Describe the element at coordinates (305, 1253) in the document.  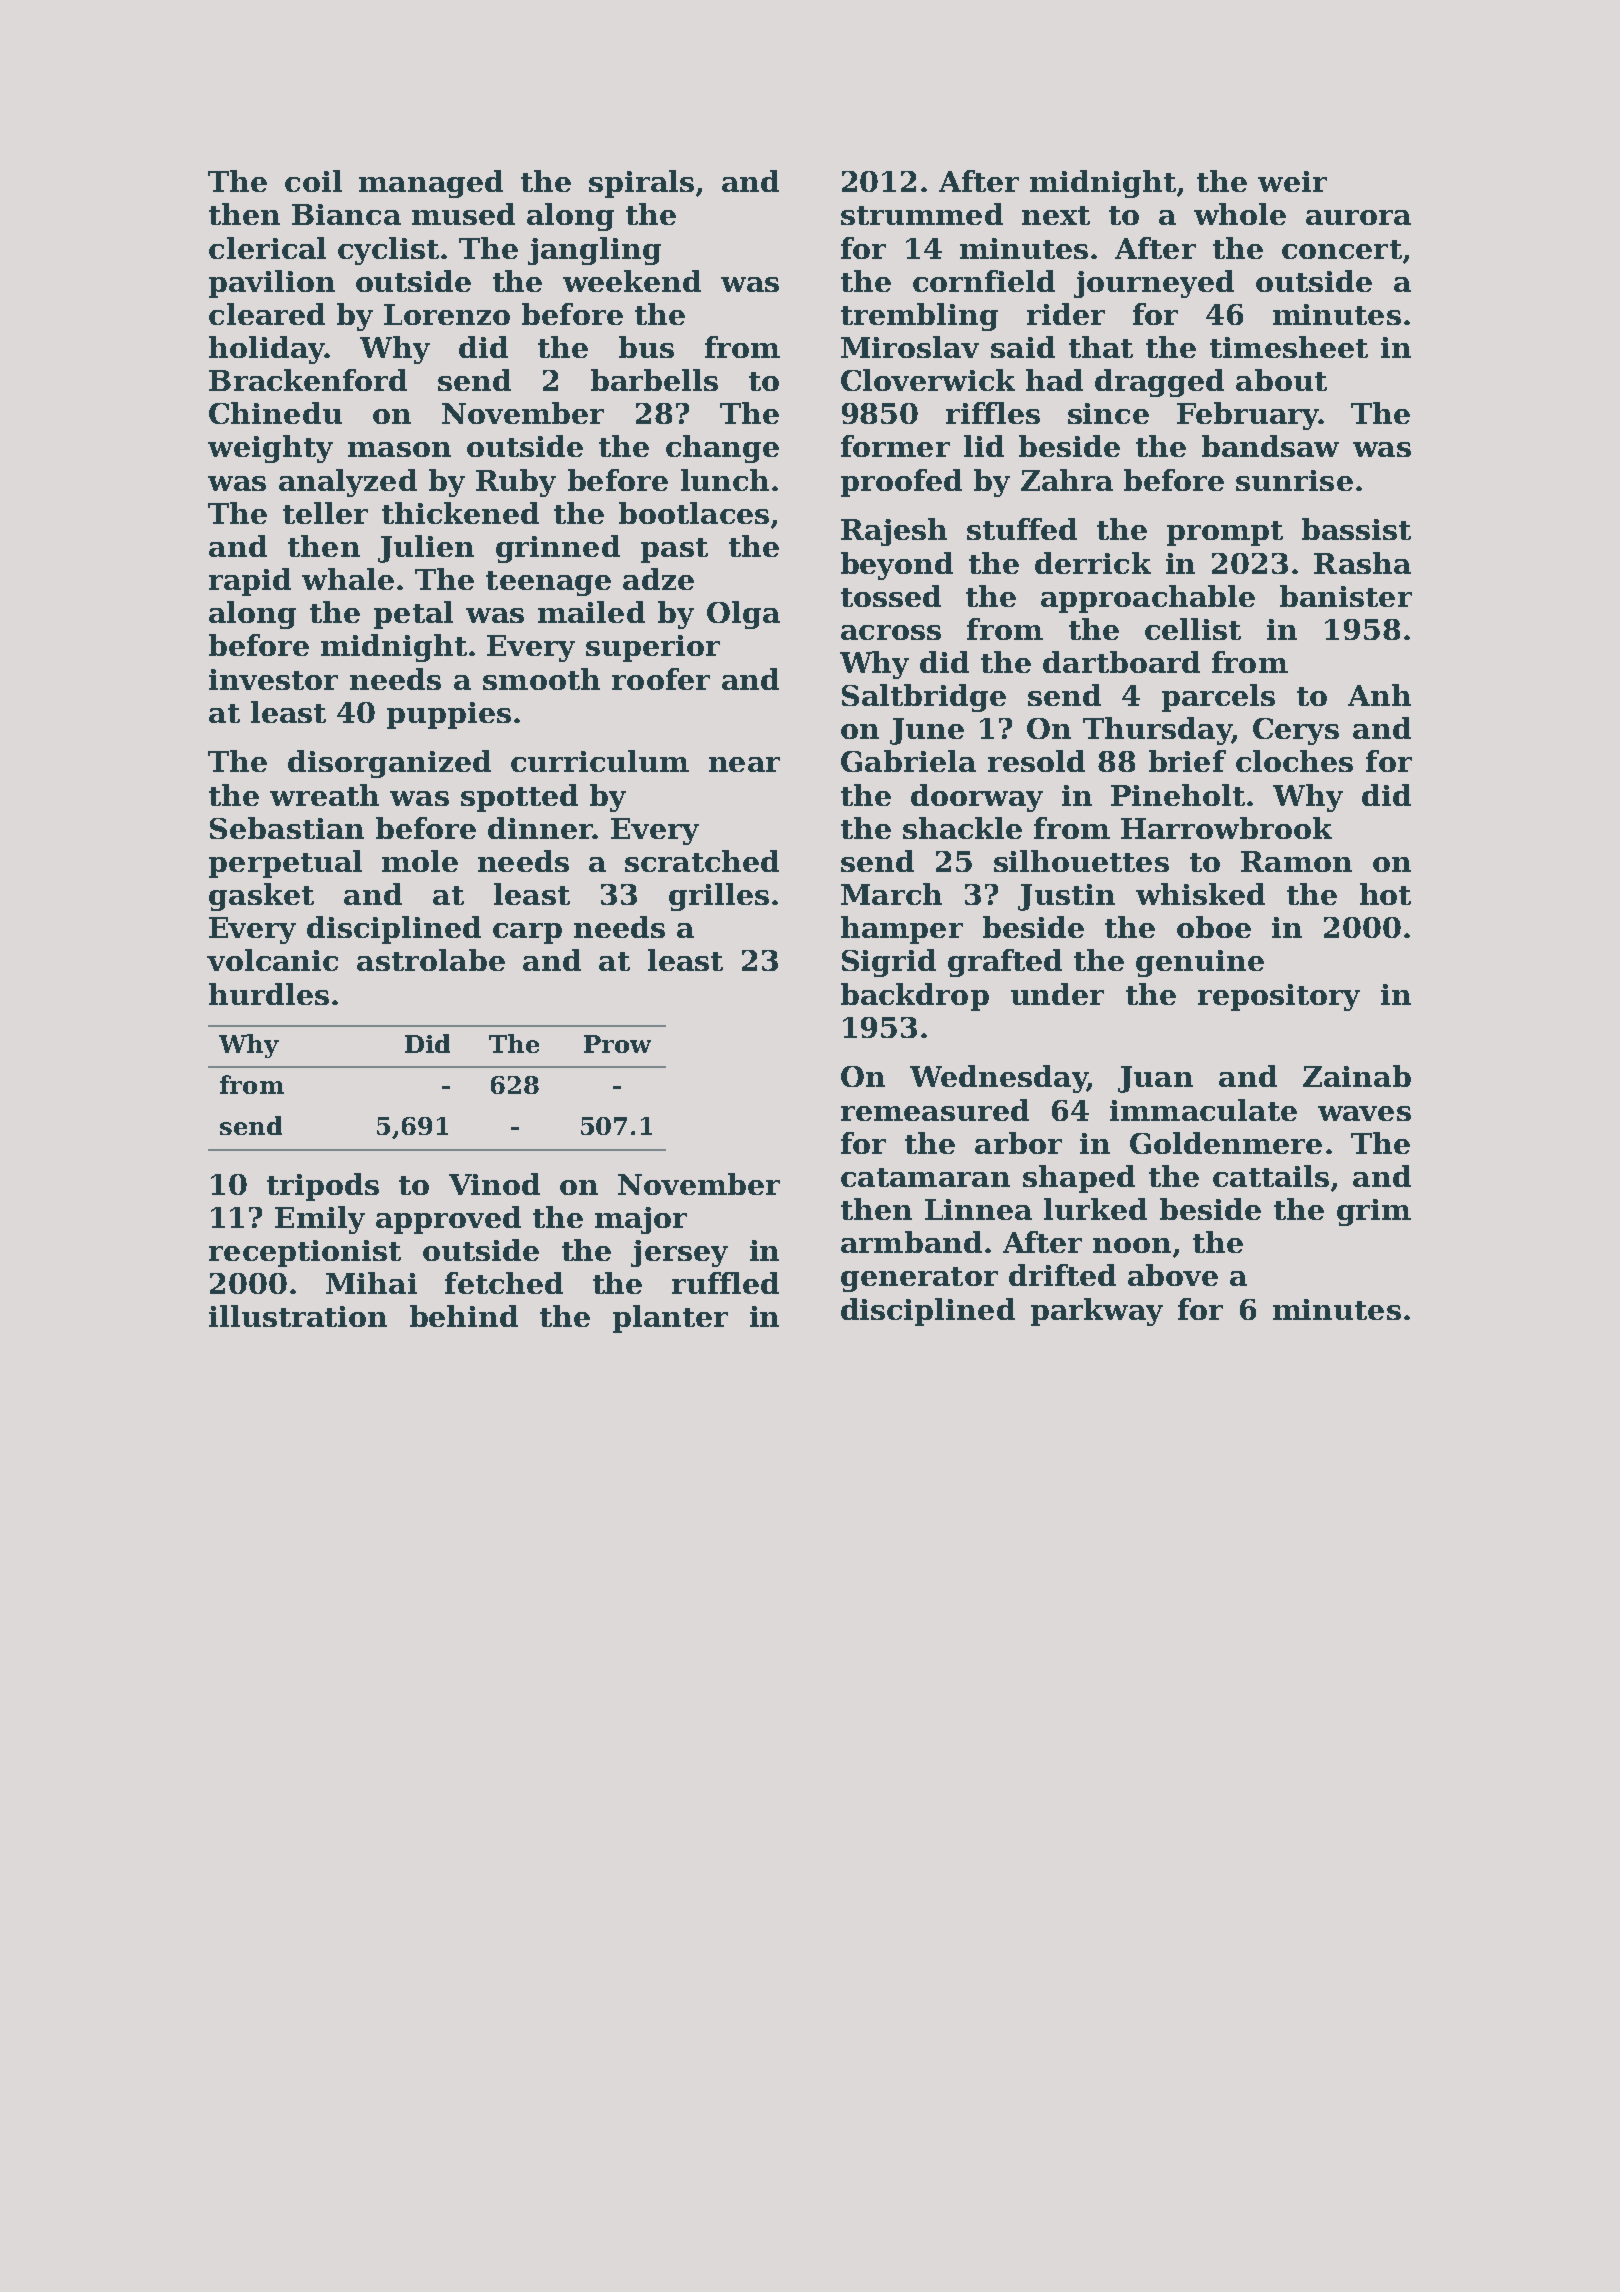
I see `receptionist` at that location.
